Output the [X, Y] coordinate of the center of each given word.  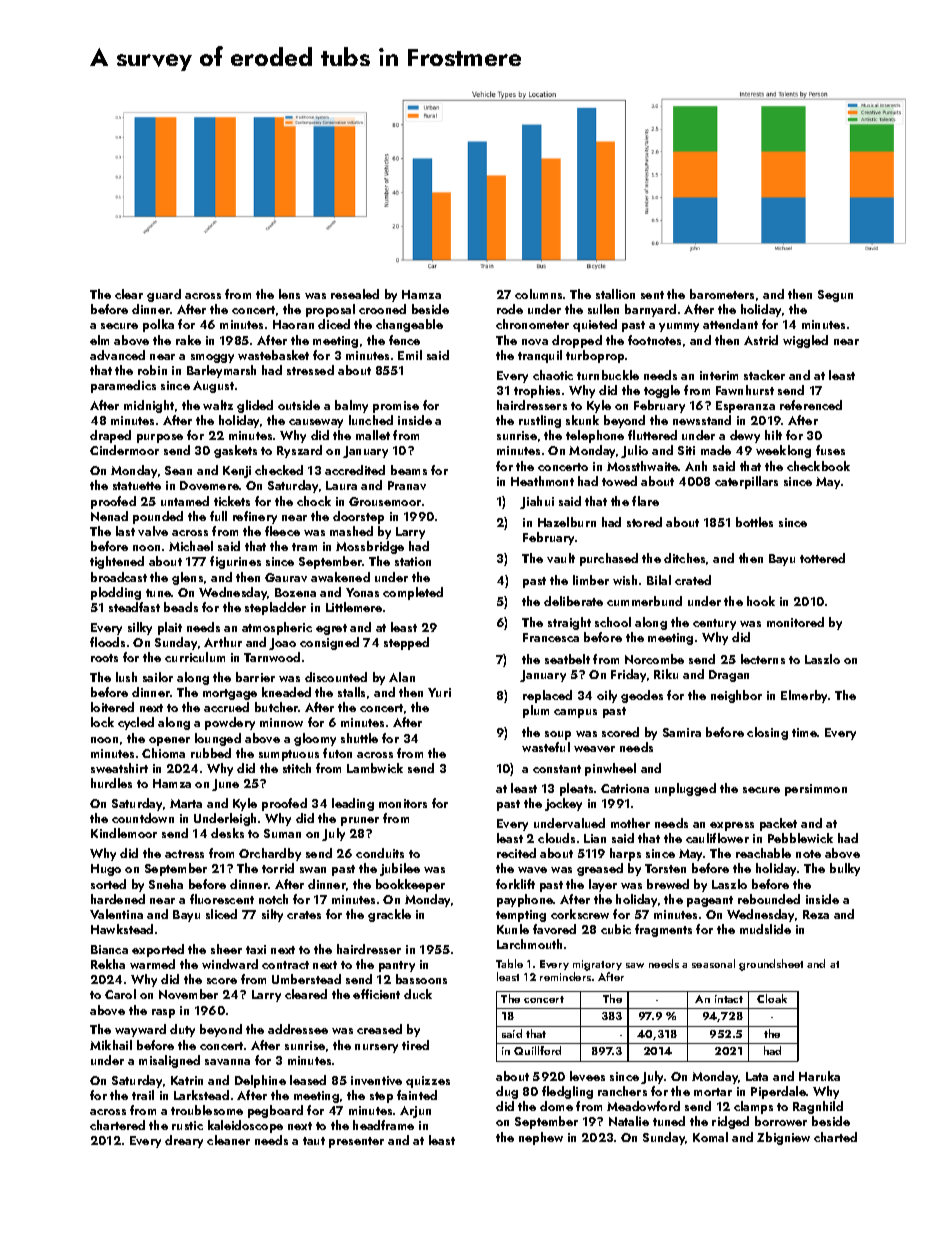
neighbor [736, 696]
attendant [730, 324]
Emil [410, 355]
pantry [397, 966]
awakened [340, 577]
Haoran [293, 324]
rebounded [769, 899]
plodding [116, 593]
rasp [163, 1013]
